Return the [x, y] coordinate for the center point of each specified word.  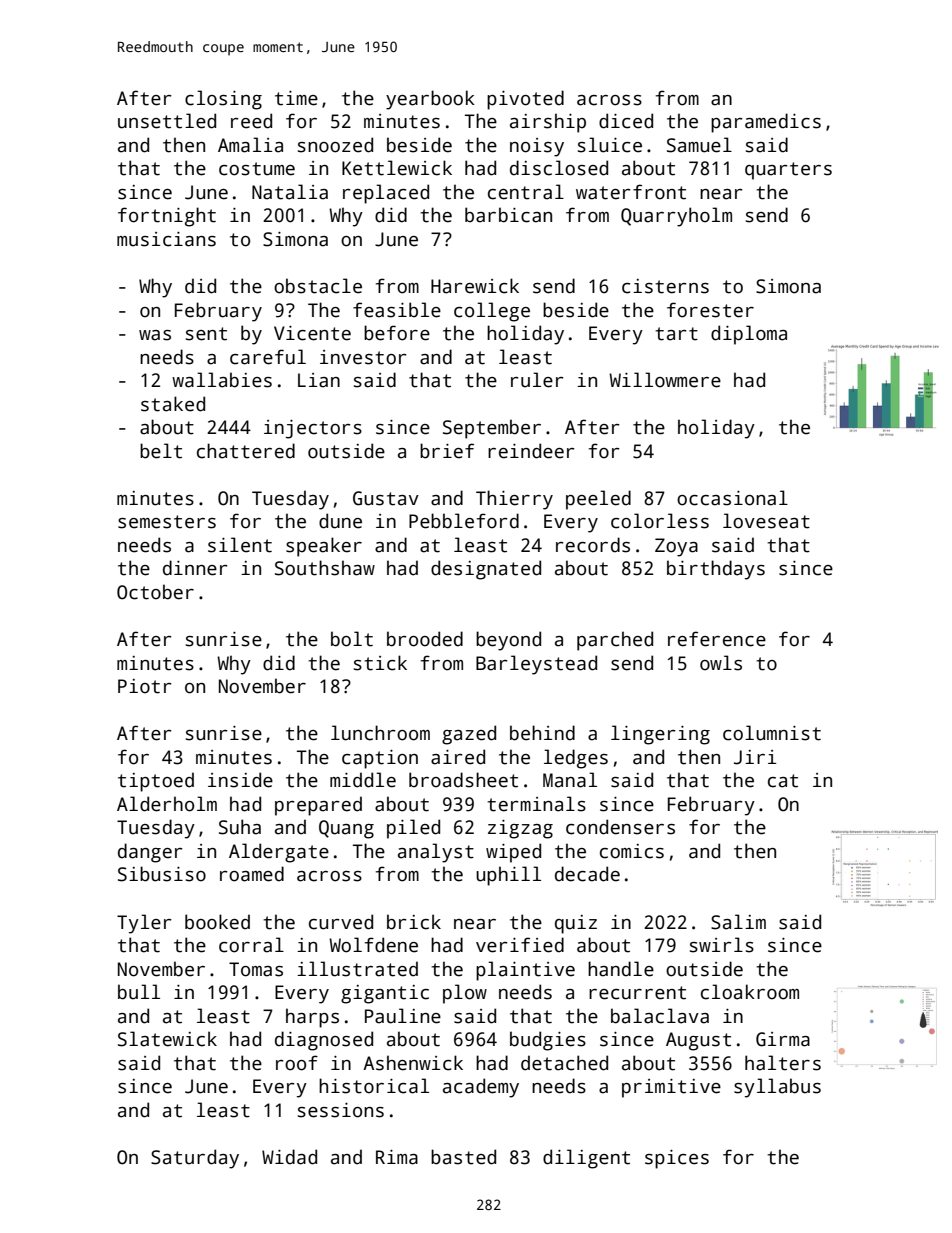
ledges [576, 759]
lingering [660, 735]
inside [240, 780]
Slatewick [167, 1039]
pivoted [525, 100]
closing [223, 100]
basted [463, 1157]
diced [626, 121]
